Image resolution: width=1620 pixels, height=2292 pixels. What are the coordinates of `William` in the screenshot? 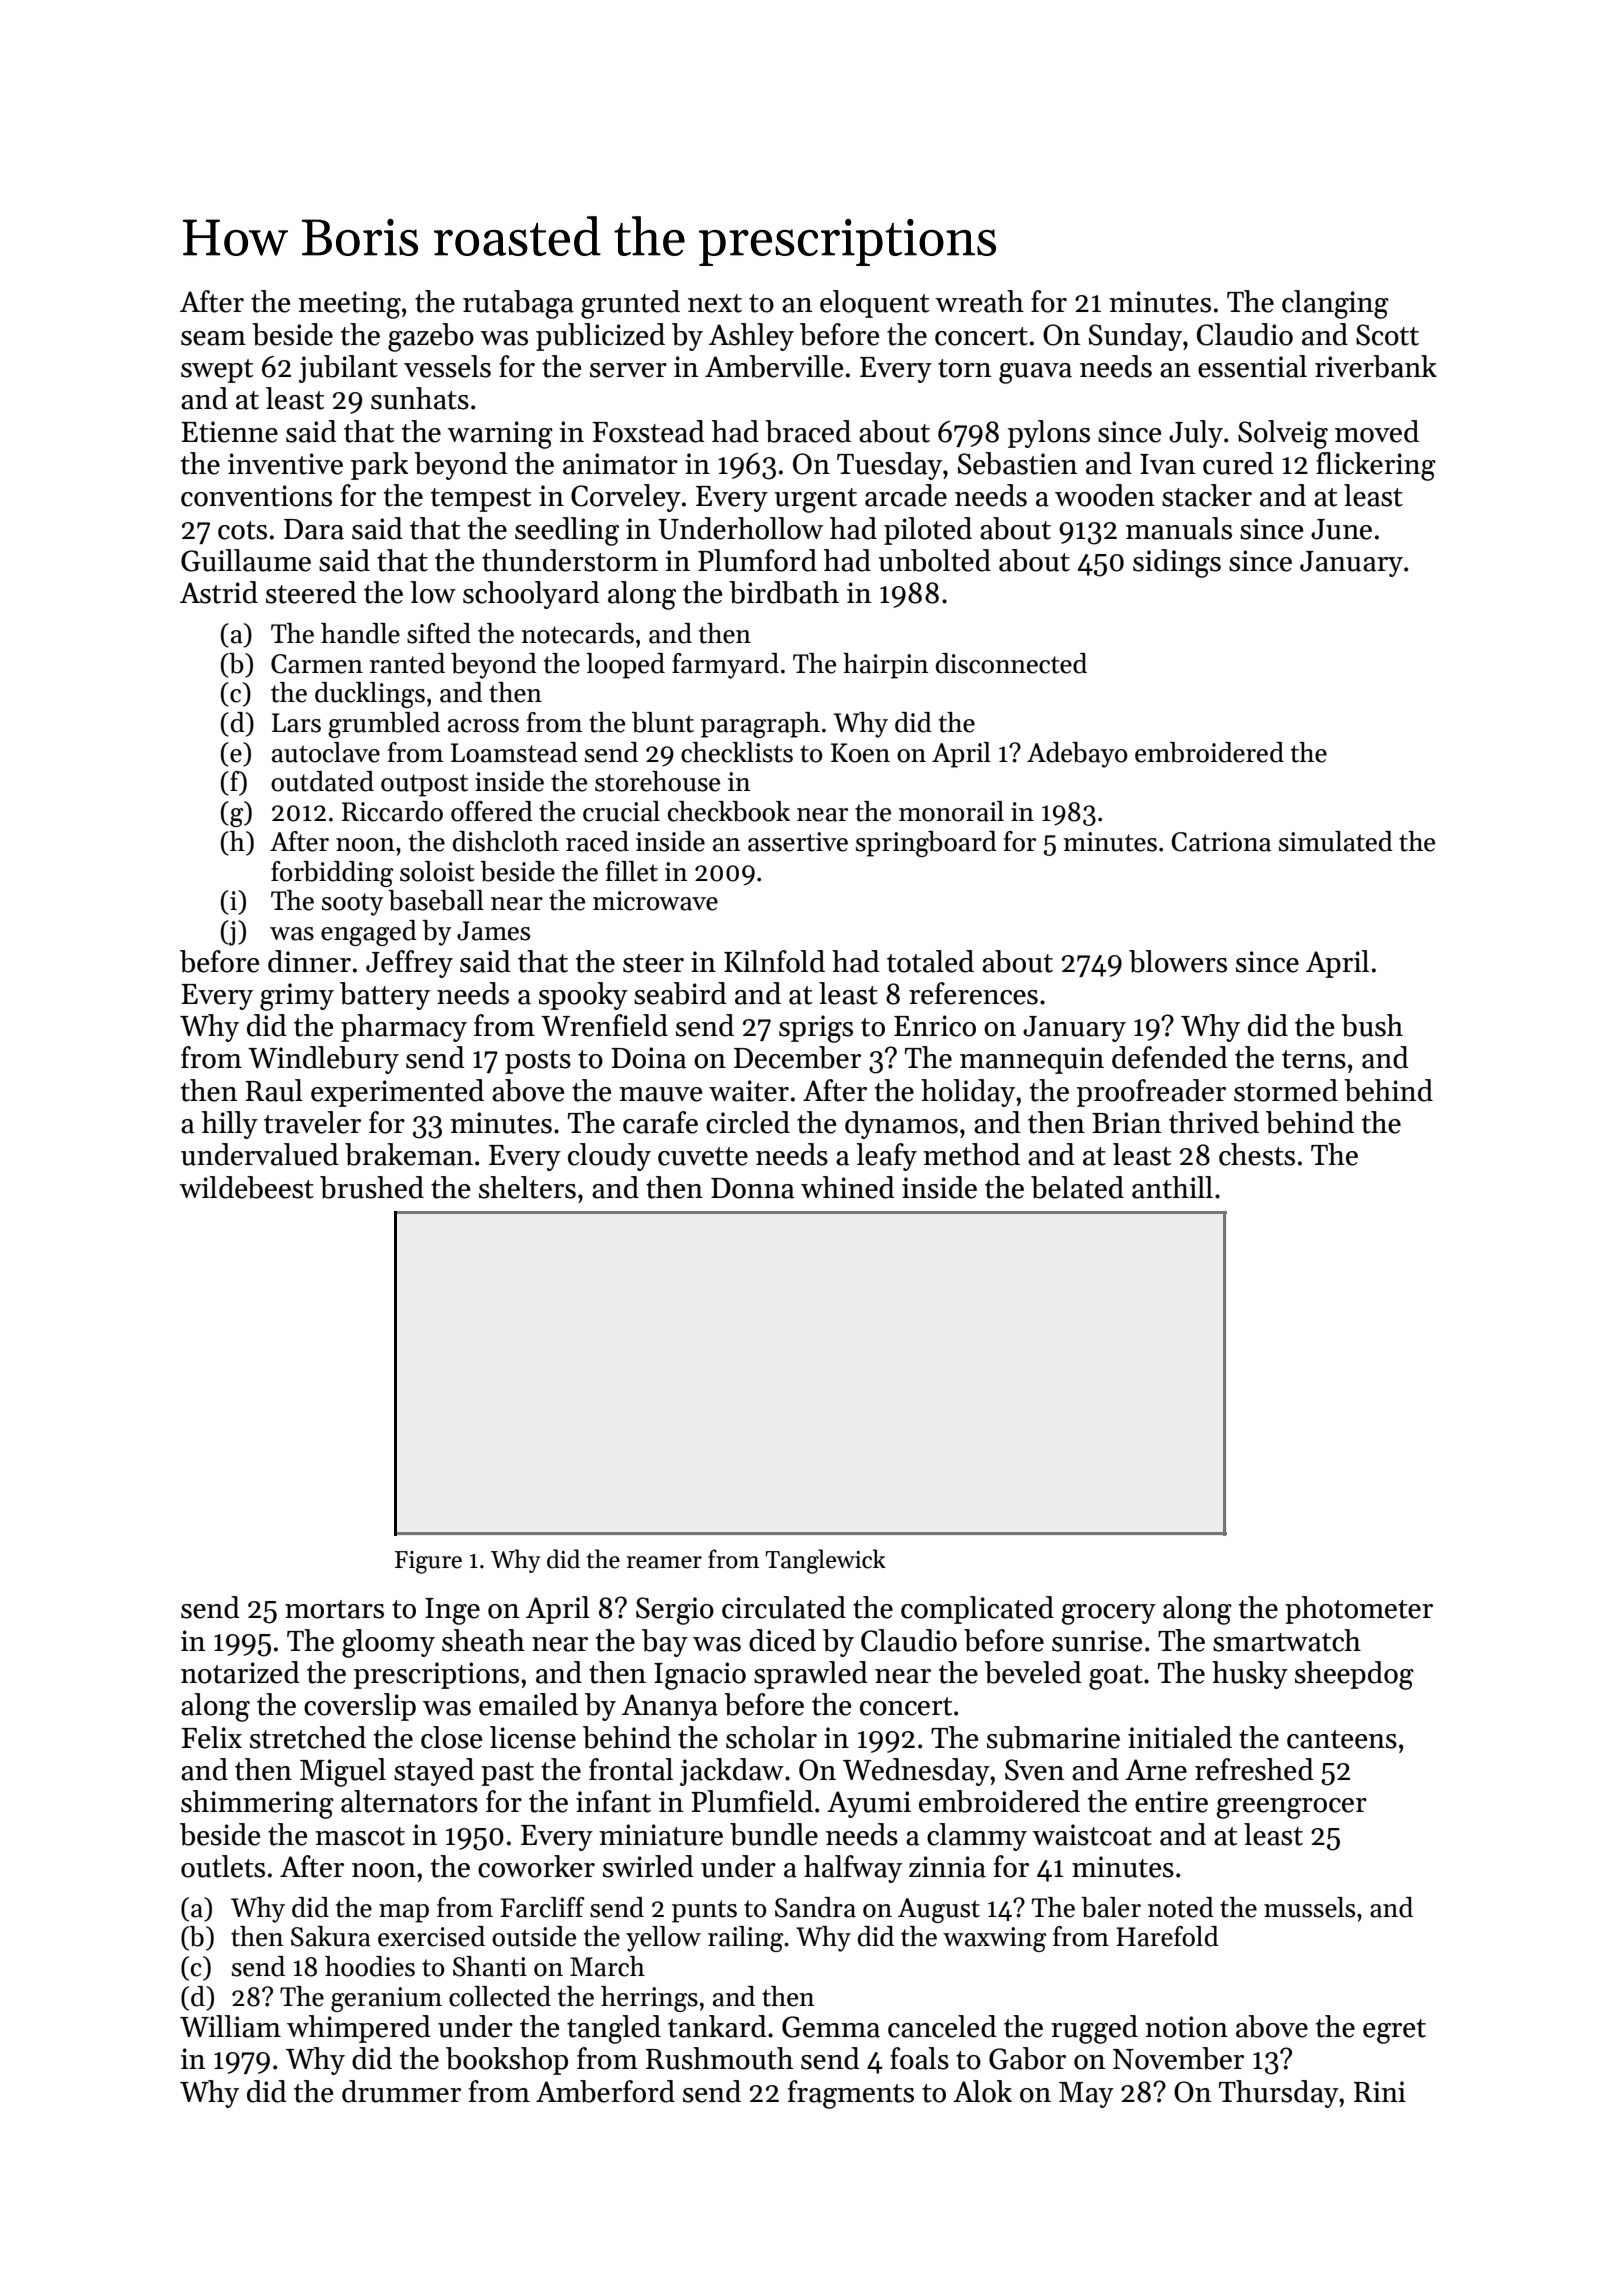 It's located at (230, 2026).
